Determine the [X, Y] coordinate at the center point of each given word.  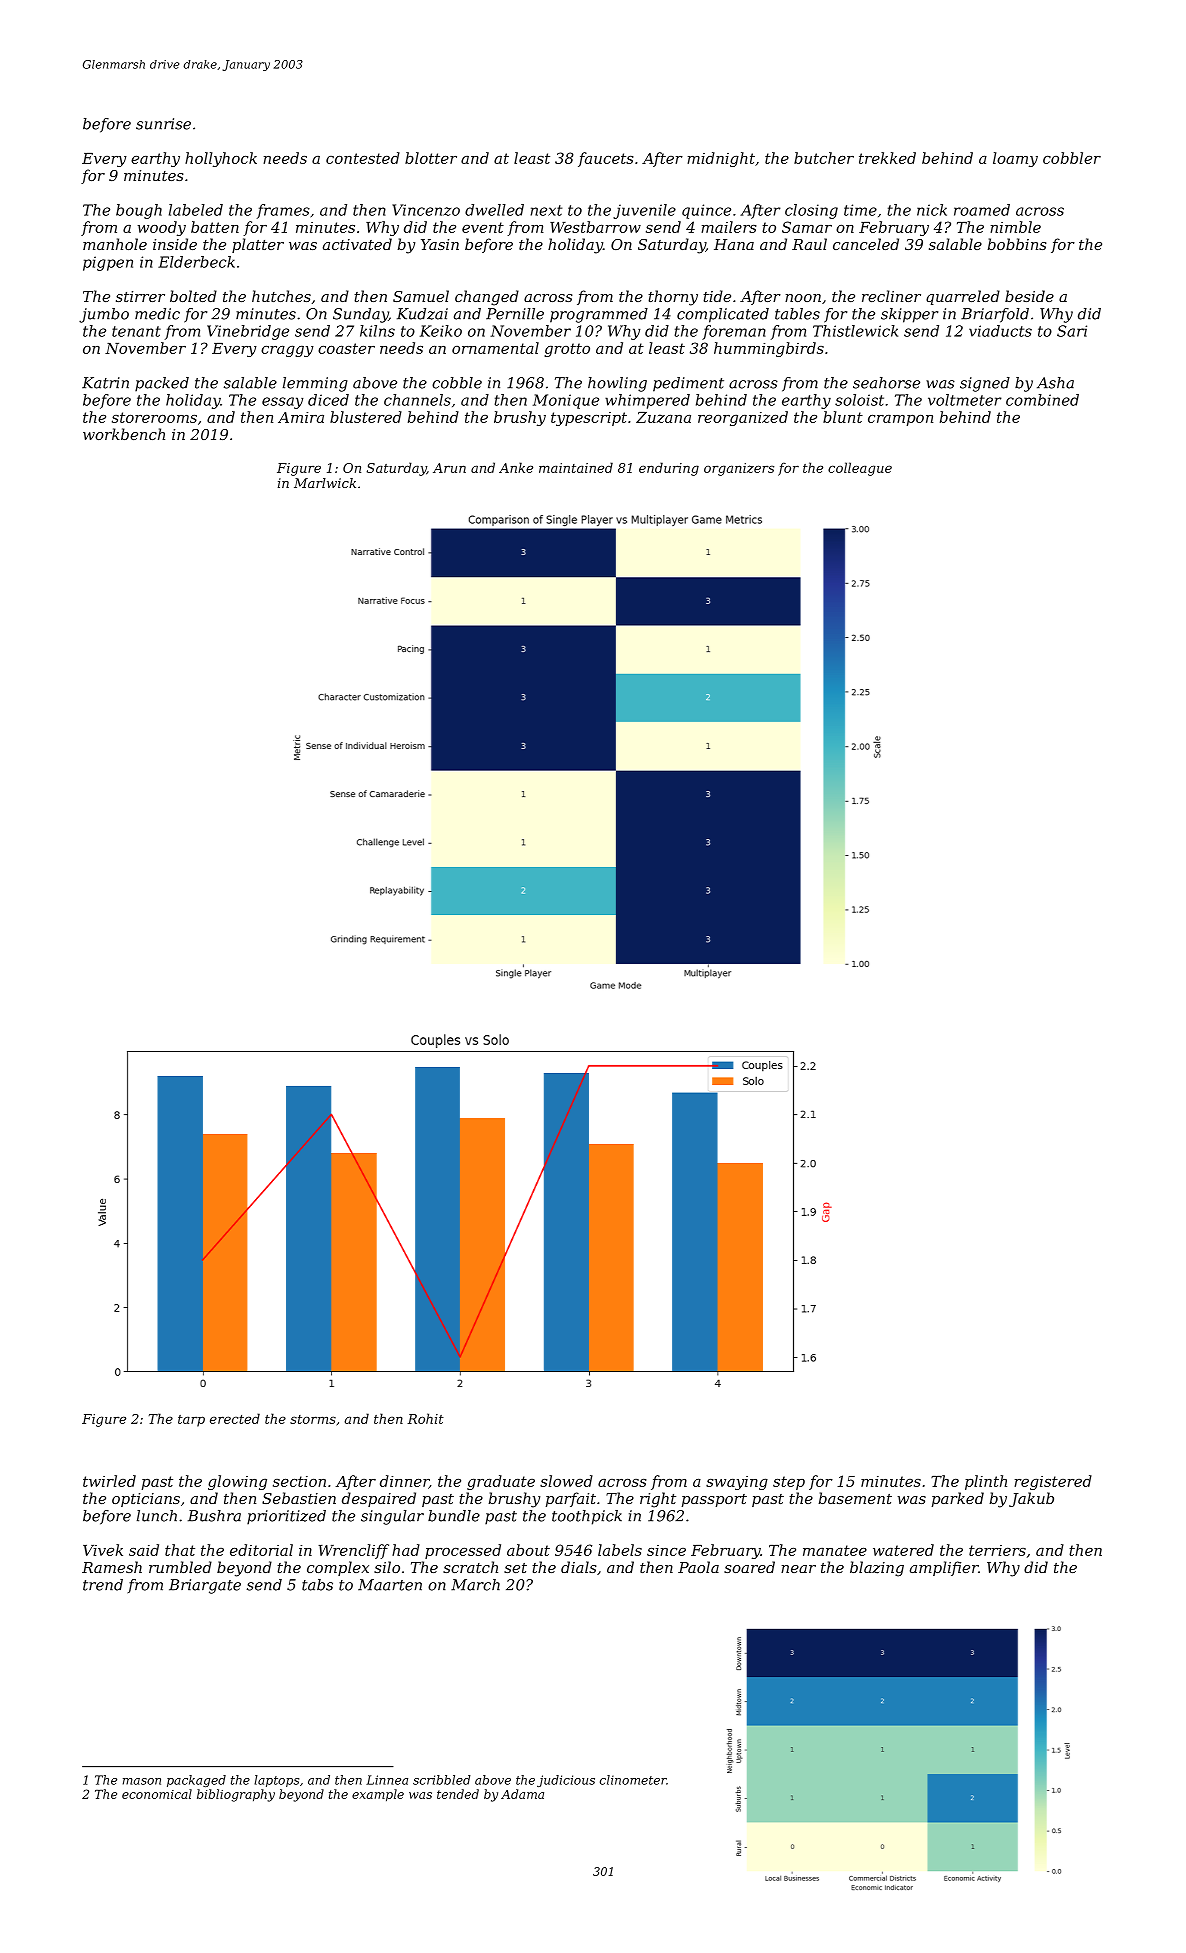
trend [103, 1585]
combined [1042, 400]
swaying [737, 1483]
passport [714, 1500]
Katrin [105, 383]
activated [357, 244]
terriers [997, 1550]
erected [235, 1418]
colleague [860, 469]
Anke [516, 467]
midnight [721, 159]
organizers [739, 469]
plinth [986, 1482]
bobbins [1017, 244]
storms [313, 1419]
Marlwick [325, 483]
